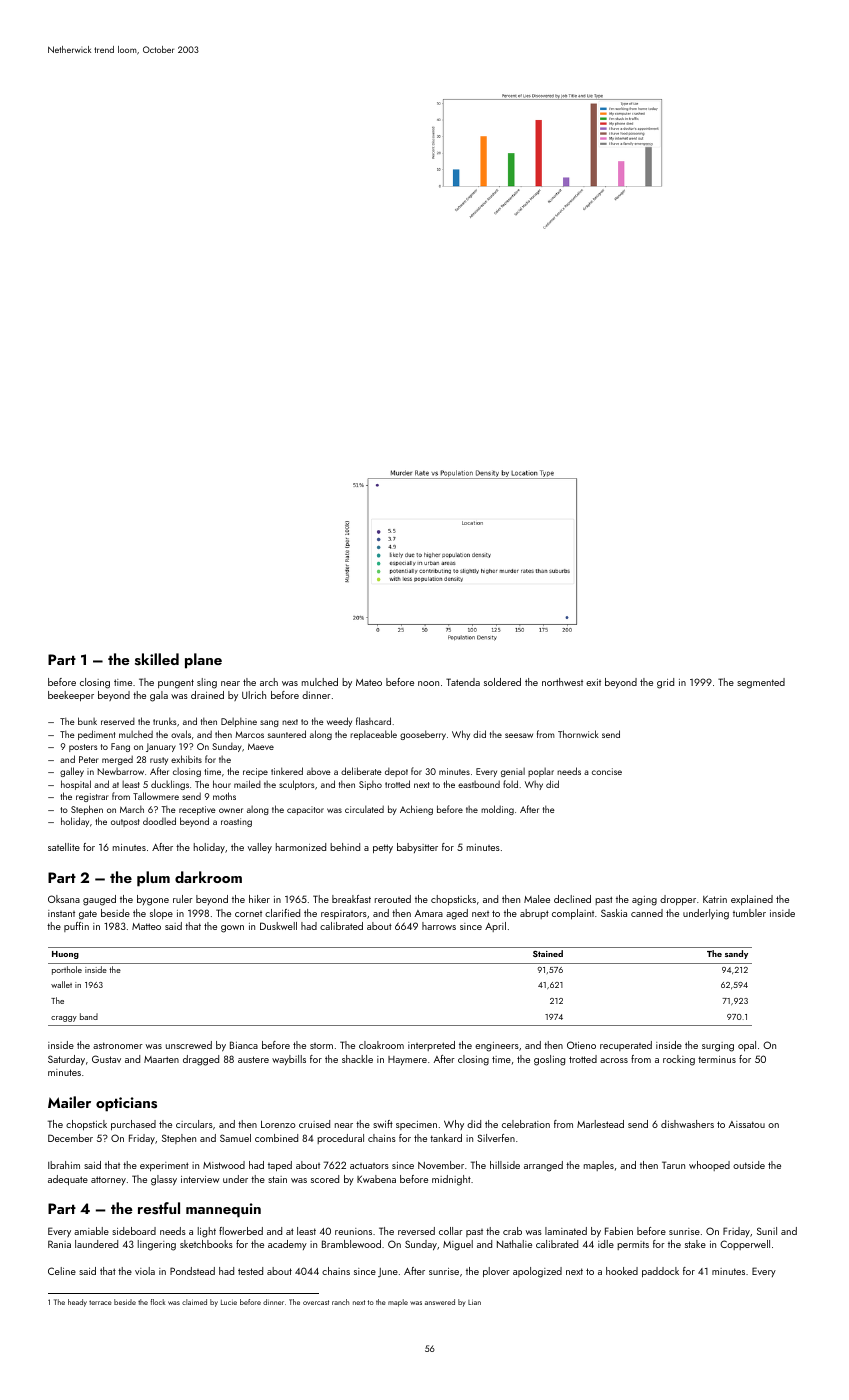 The height and width of the screenshot is (1400, 849). What do you see at coordinates (369, 682) in the screenshot?
I see `Mateo` at bounding box center [369, 682].
